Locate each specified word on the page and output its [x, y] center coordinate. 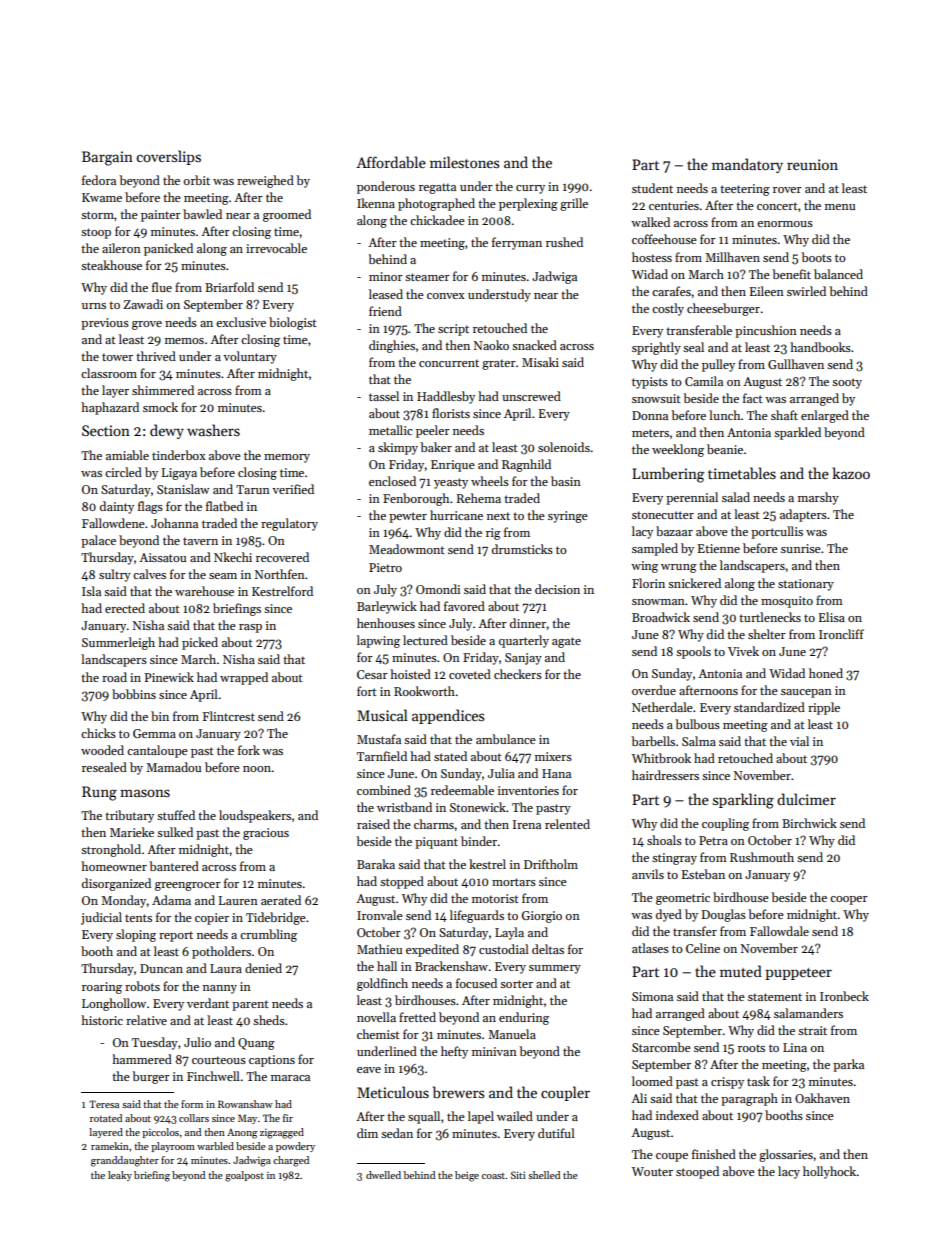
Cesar [372, 674]
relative [146, 1020]
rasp [250, 628]
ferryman [517, 243]
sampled [655, 549]
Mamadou [173, 767]
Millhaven [732, 257]
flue [162, 287]
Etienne [719, 548]
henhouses [386, 623]
